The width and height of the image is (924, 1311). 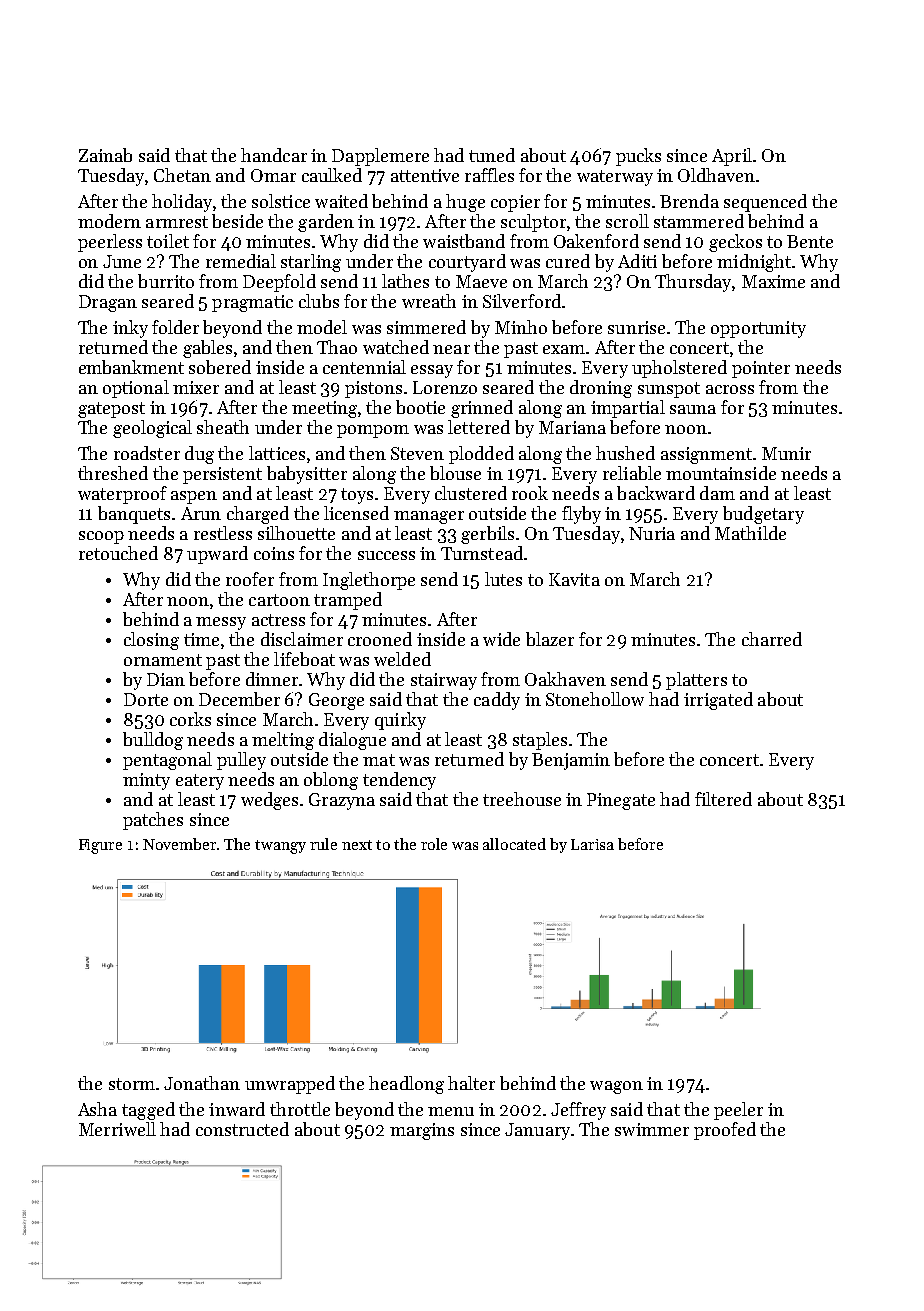 What do you see at coordinates (772, 639) in the image?
I see `charred` at bounding box center [772, 639].
